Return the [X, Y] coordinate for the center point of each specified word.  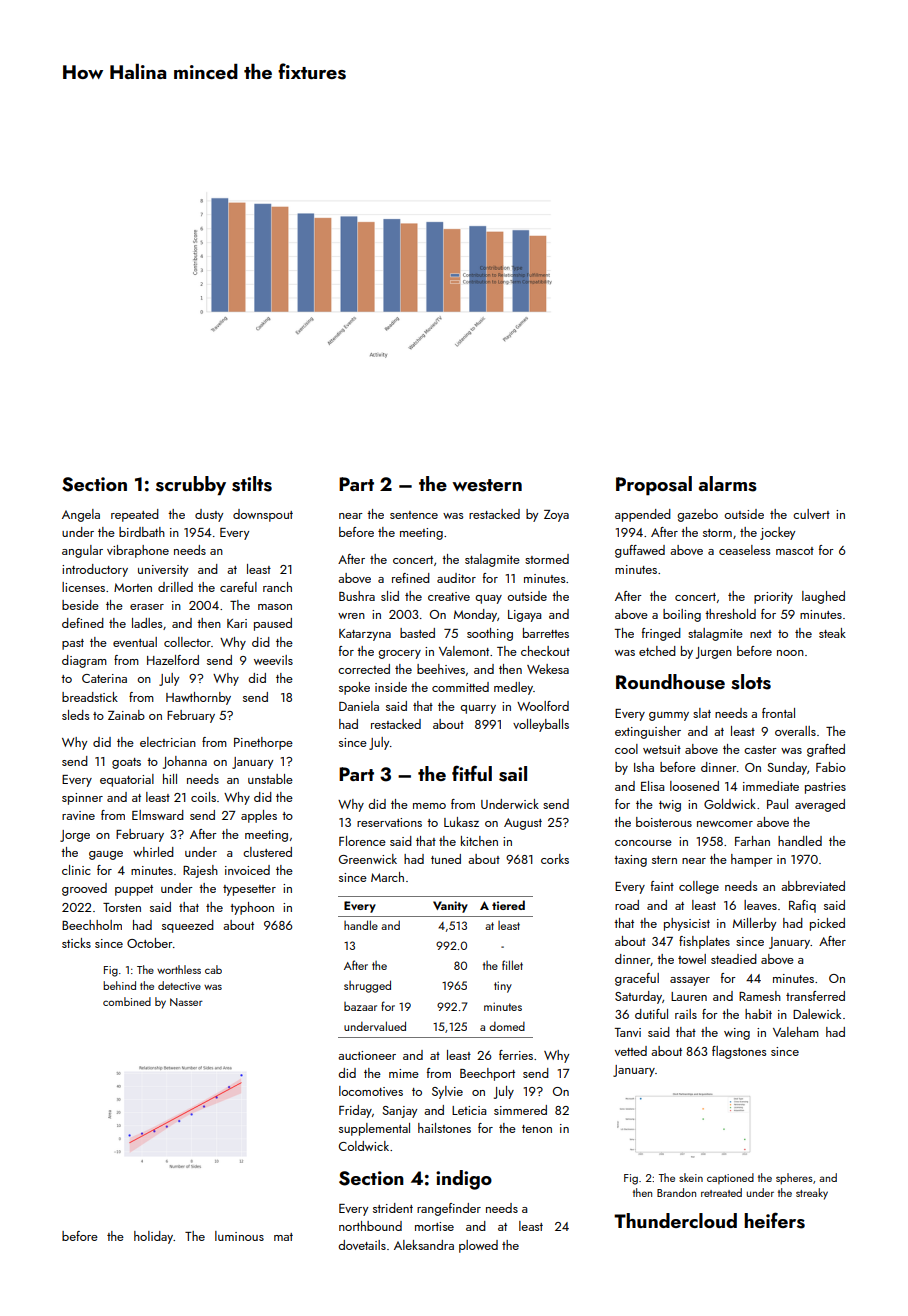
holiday [153, 1237]
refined [411, 578]
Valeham [796, 1032]
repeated [135, 515]
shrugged [367, 986]
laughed [823, 597]
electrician [168, 742]
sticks [76, 943]
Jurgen [714, 653]
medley [513, 688]
